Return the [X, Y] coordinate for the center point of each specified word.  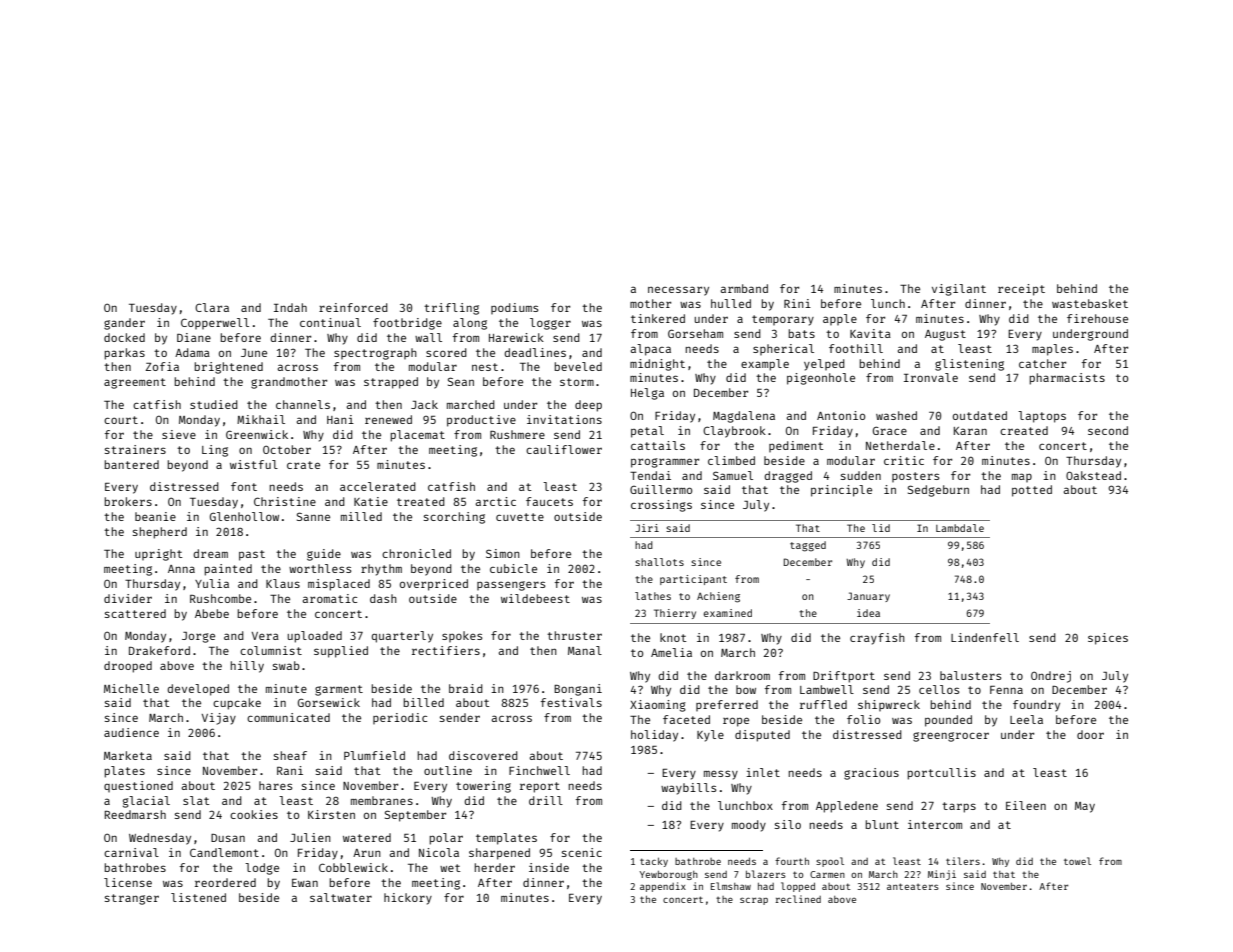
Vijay [219, 719]
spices [1108, 639]
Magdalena [744, 417]
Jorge [198, 637]
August [945, 335]
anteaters [913, 886]
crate [303, 465]
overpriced [434, 585]
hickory [408, 899]
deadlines [535, 352]
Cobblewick [353, 867]
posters [915, 477]
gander [124, 324]
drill [546, 800]
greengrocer [951, 737]
